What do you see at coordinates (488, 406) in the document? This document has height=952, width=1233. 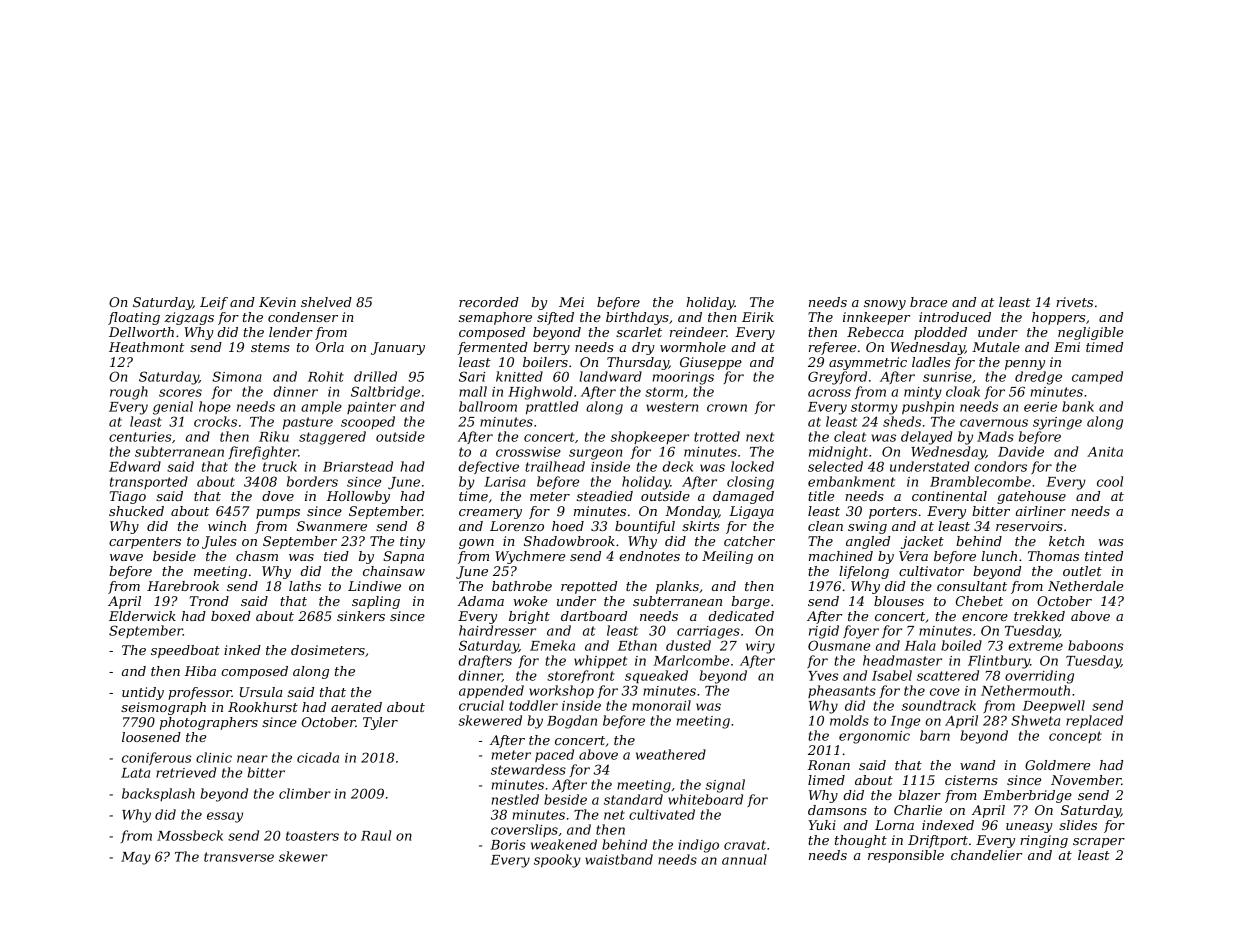 I see `ballroom` at bounding box center [488, 406].
